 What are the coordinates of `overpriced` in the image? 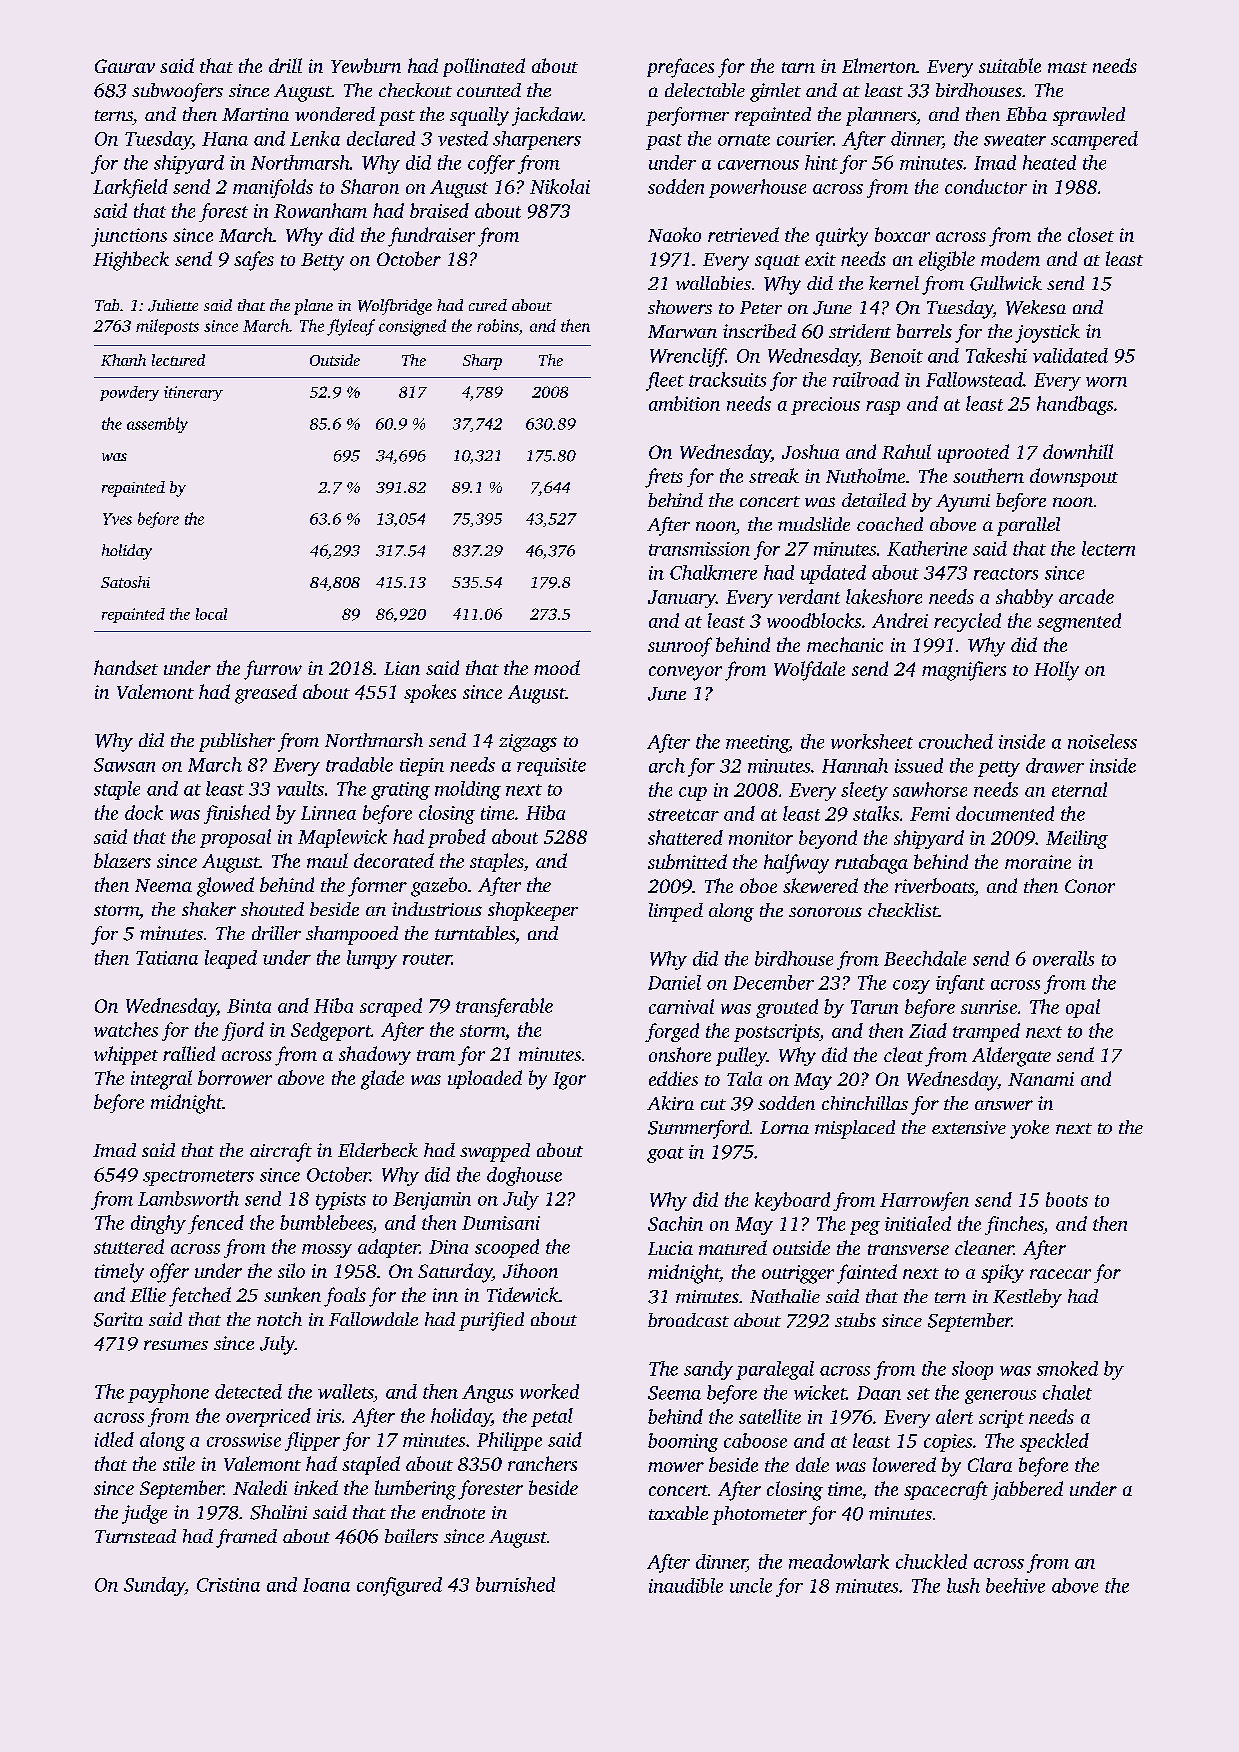 It's located at (268, 1417).
